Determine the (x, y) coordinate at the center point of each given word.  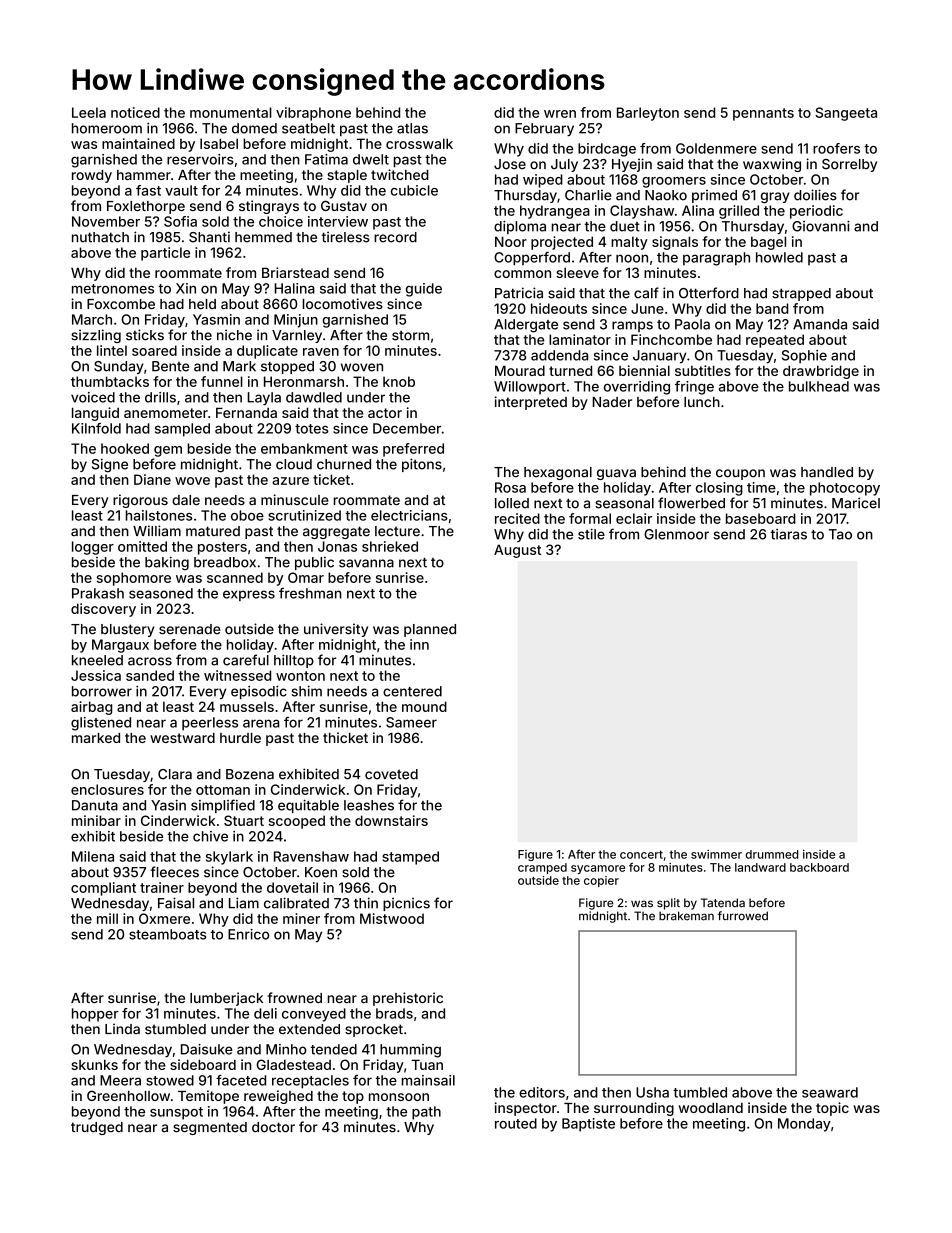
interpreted (531, 403)
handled (827, 472)
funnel (222, 381)
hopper (95, 1015)
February (544, 129)
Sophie (804, 356)
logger (93, 548)
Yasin (168, 805)
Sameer (411, 722)
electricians (409, 515)
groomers (674, 182)
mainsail (428, 1080)
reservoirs (200, 159)
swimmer (716, 854)
